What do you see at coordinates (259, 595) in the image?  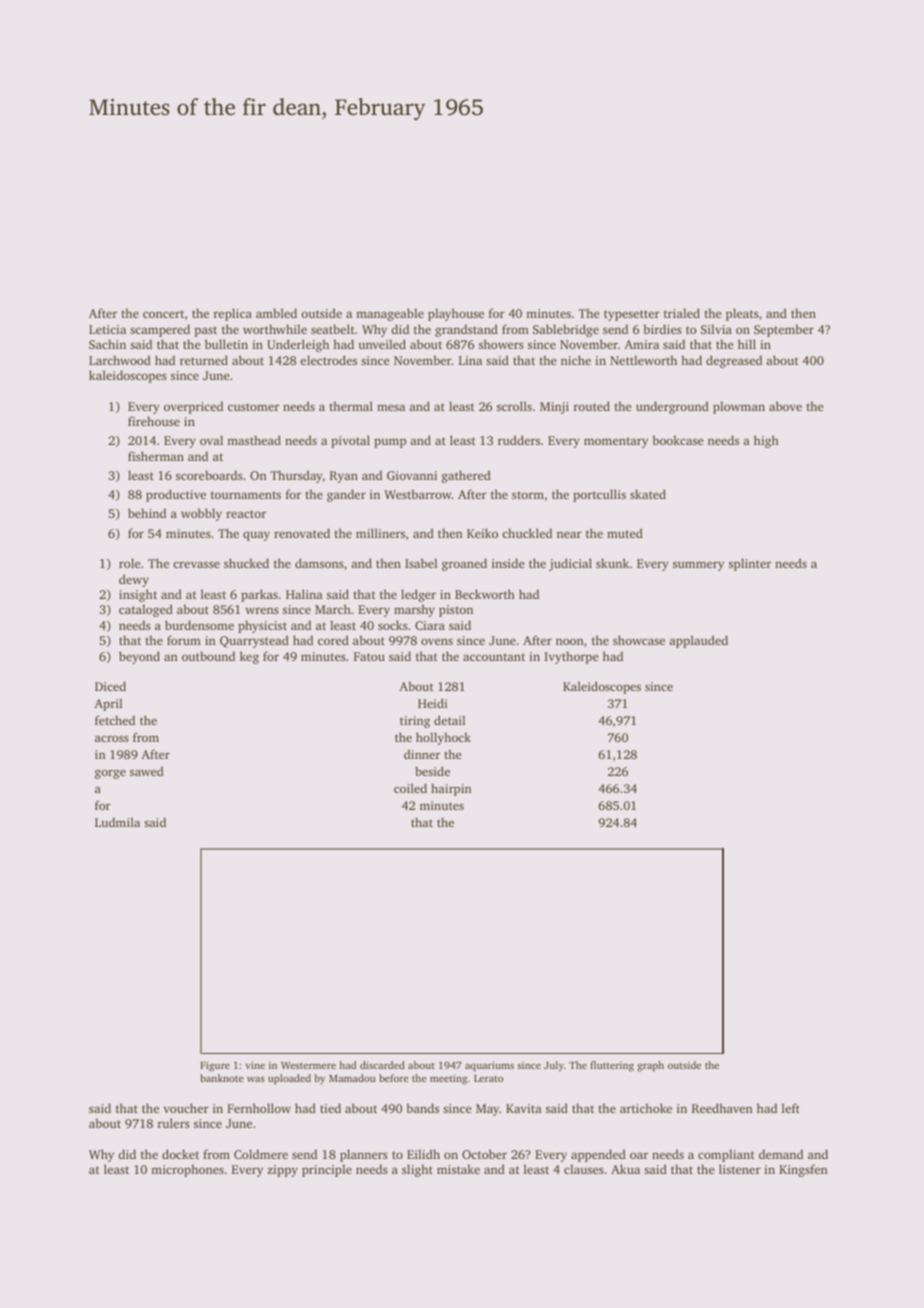 I see `parkas` at bounding box center [259, 595].
